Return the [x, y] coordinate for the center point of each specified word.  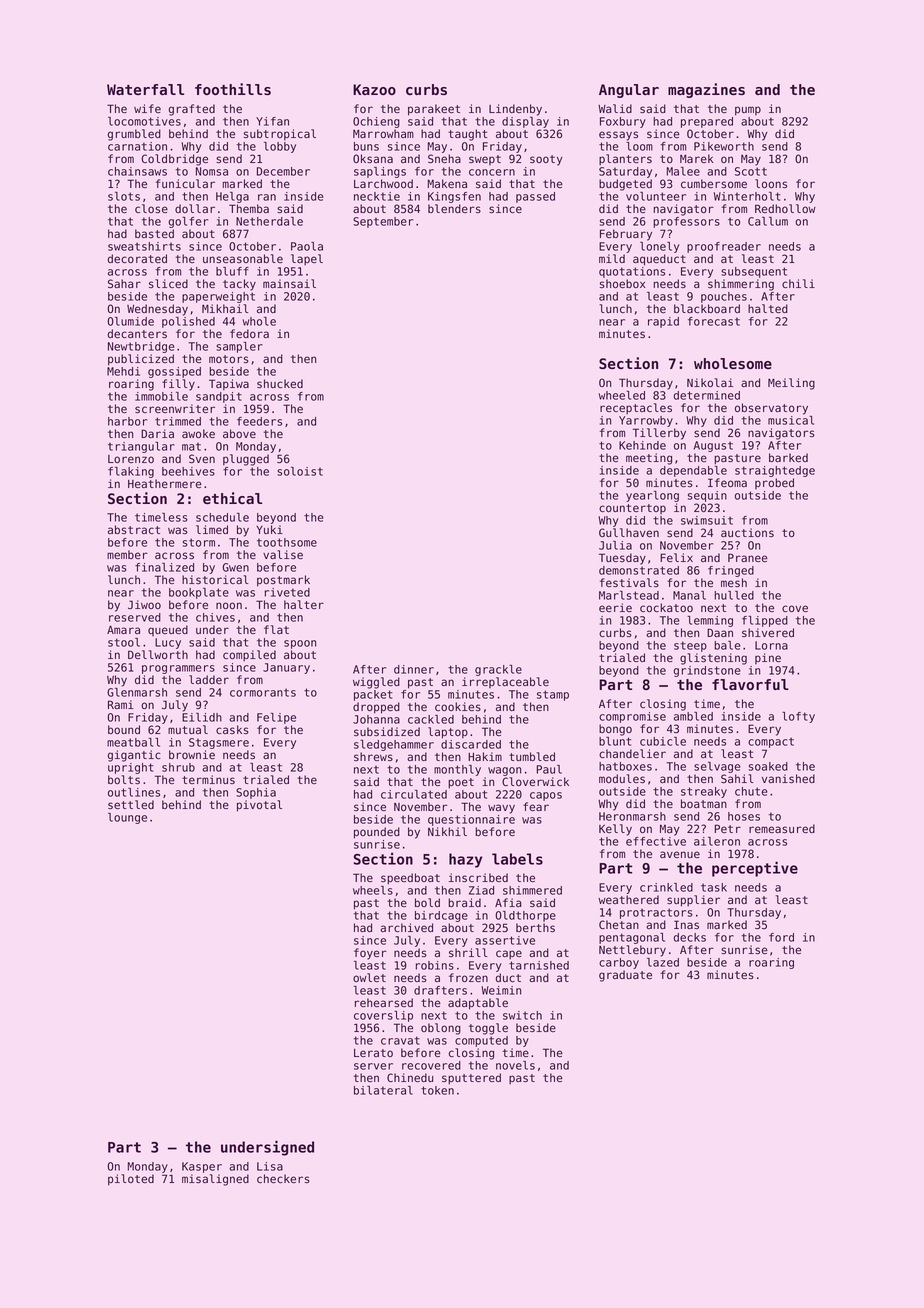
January [286, 668]
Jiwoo [144, 604]
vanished [788, 779]
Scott [751, 171]
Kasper [202, 1167]
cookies [458, 706]
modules [622, 779]
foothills [233, 89]
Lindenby [515, 110]
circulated [414, 794]
